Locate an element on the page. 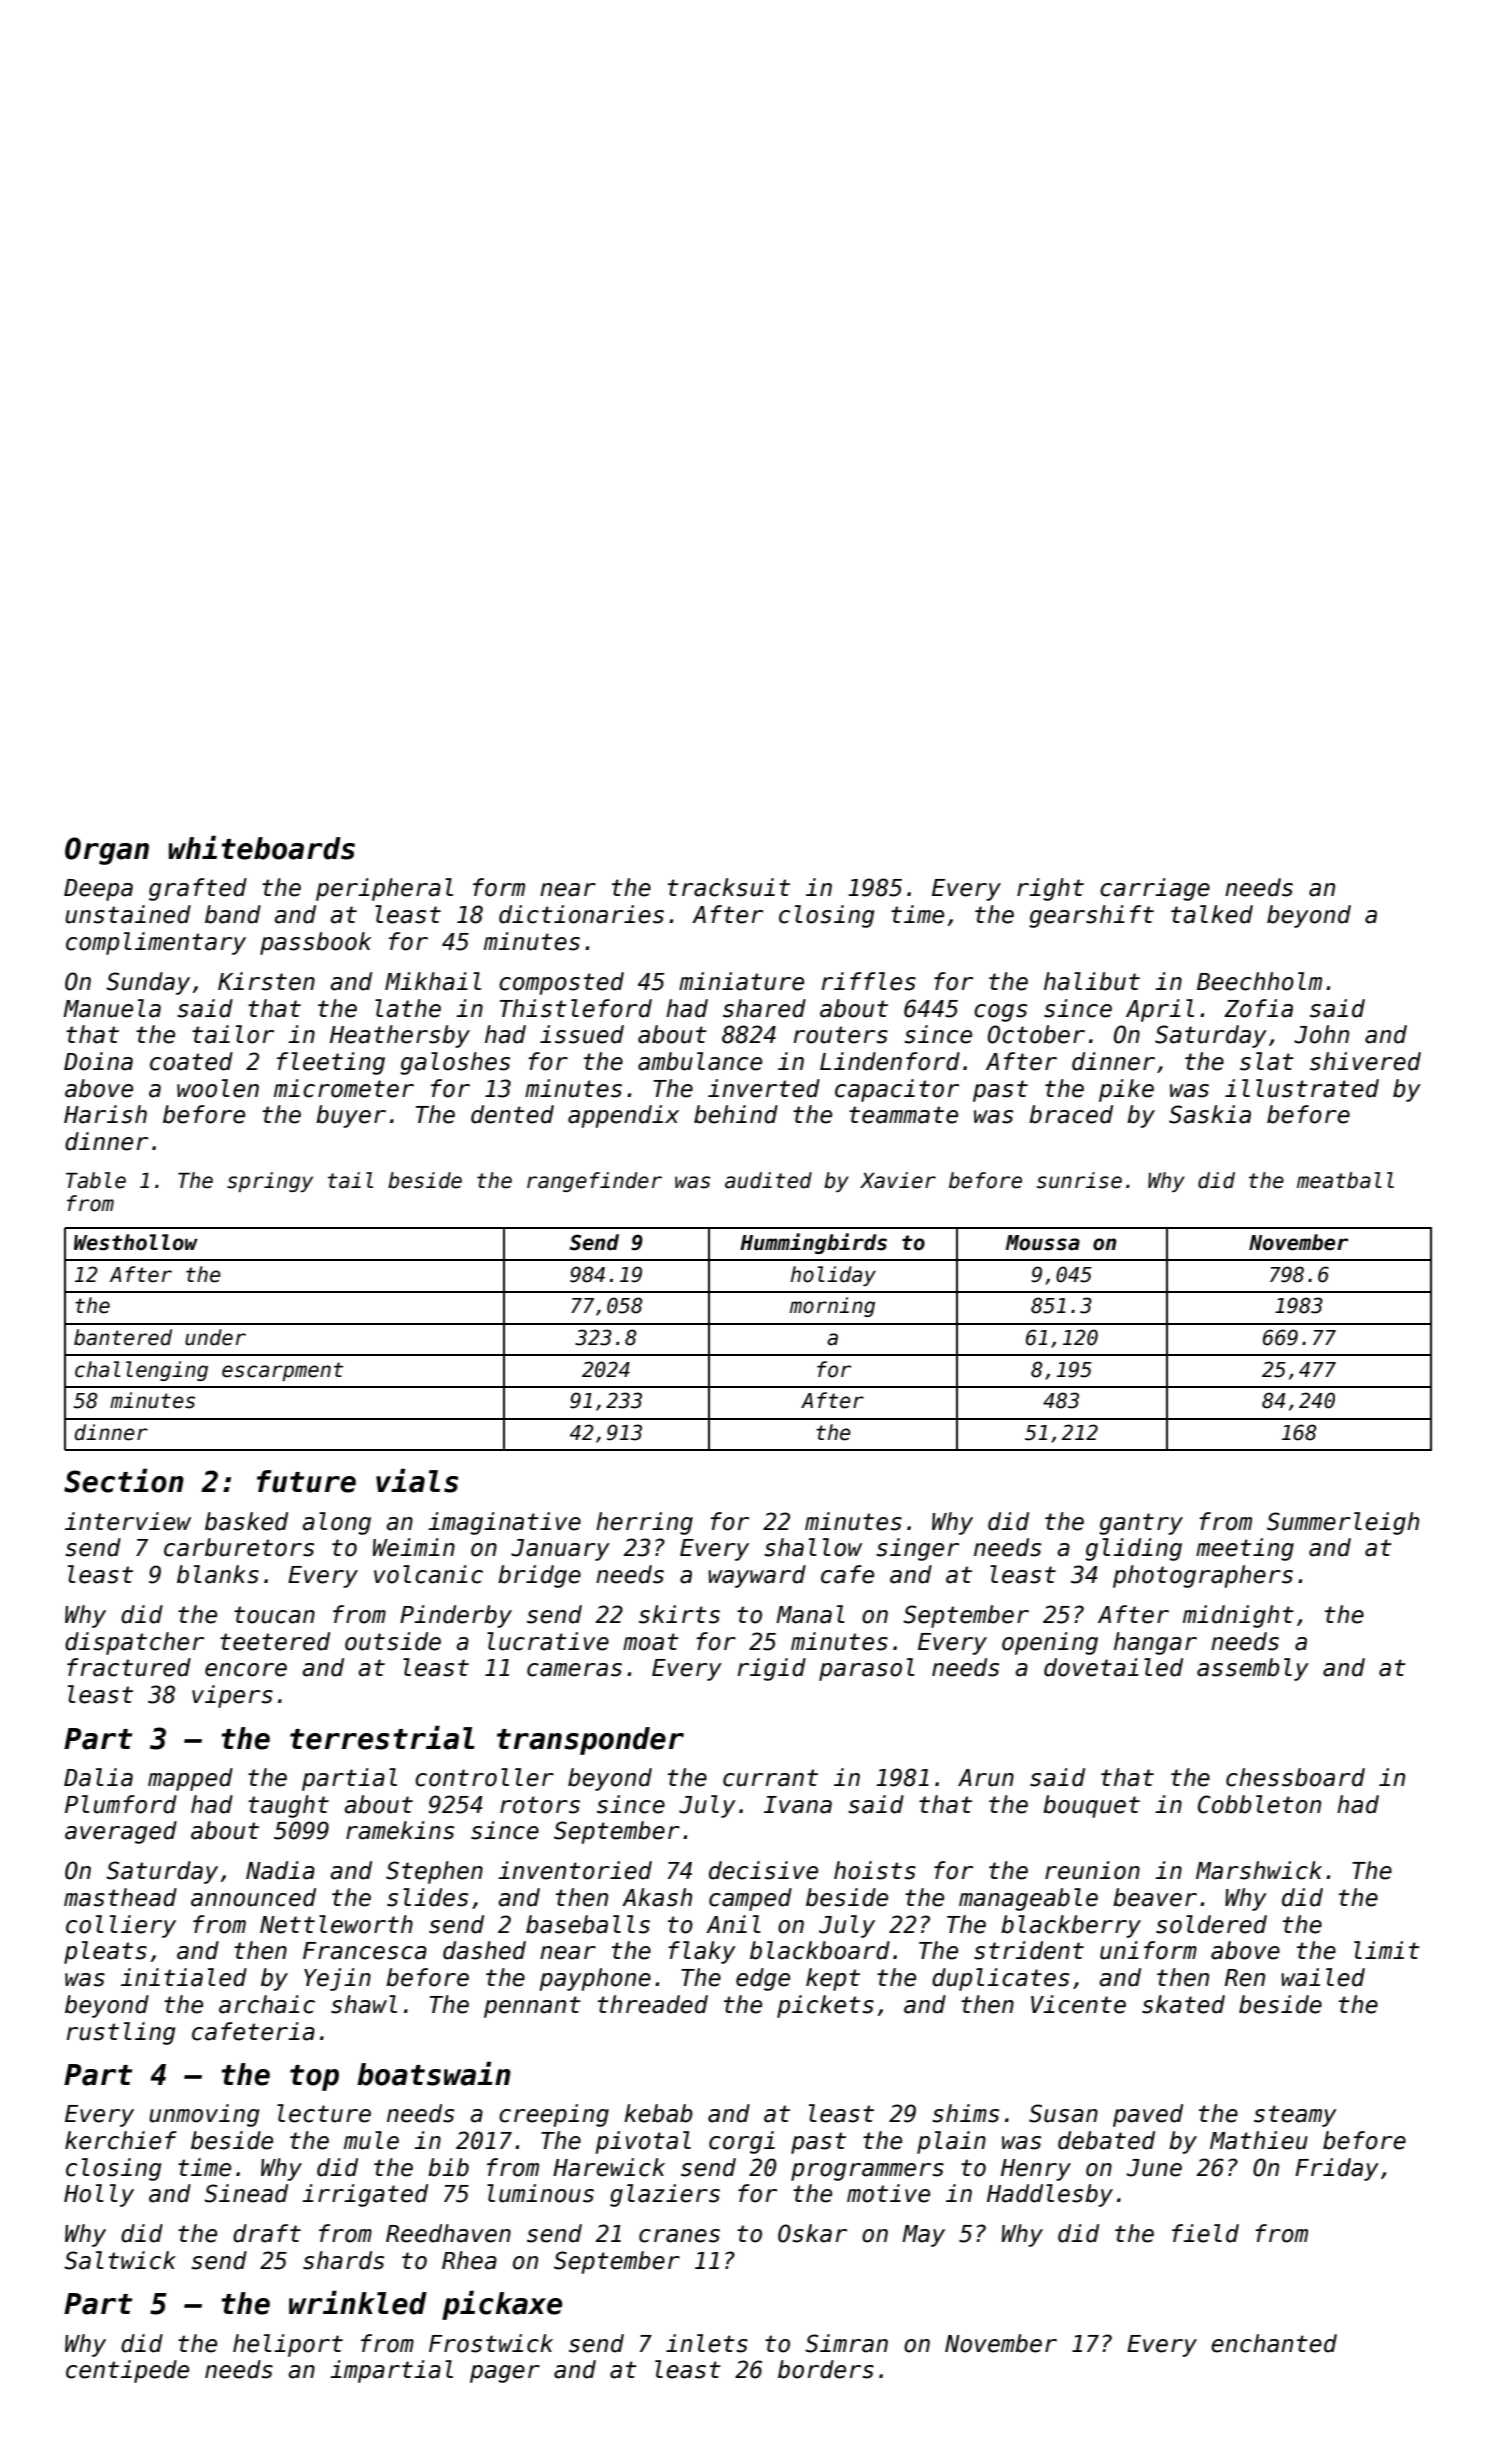 The height and width of the document is (2464, 1496). rustling is located at coordinates (121, 2033).
